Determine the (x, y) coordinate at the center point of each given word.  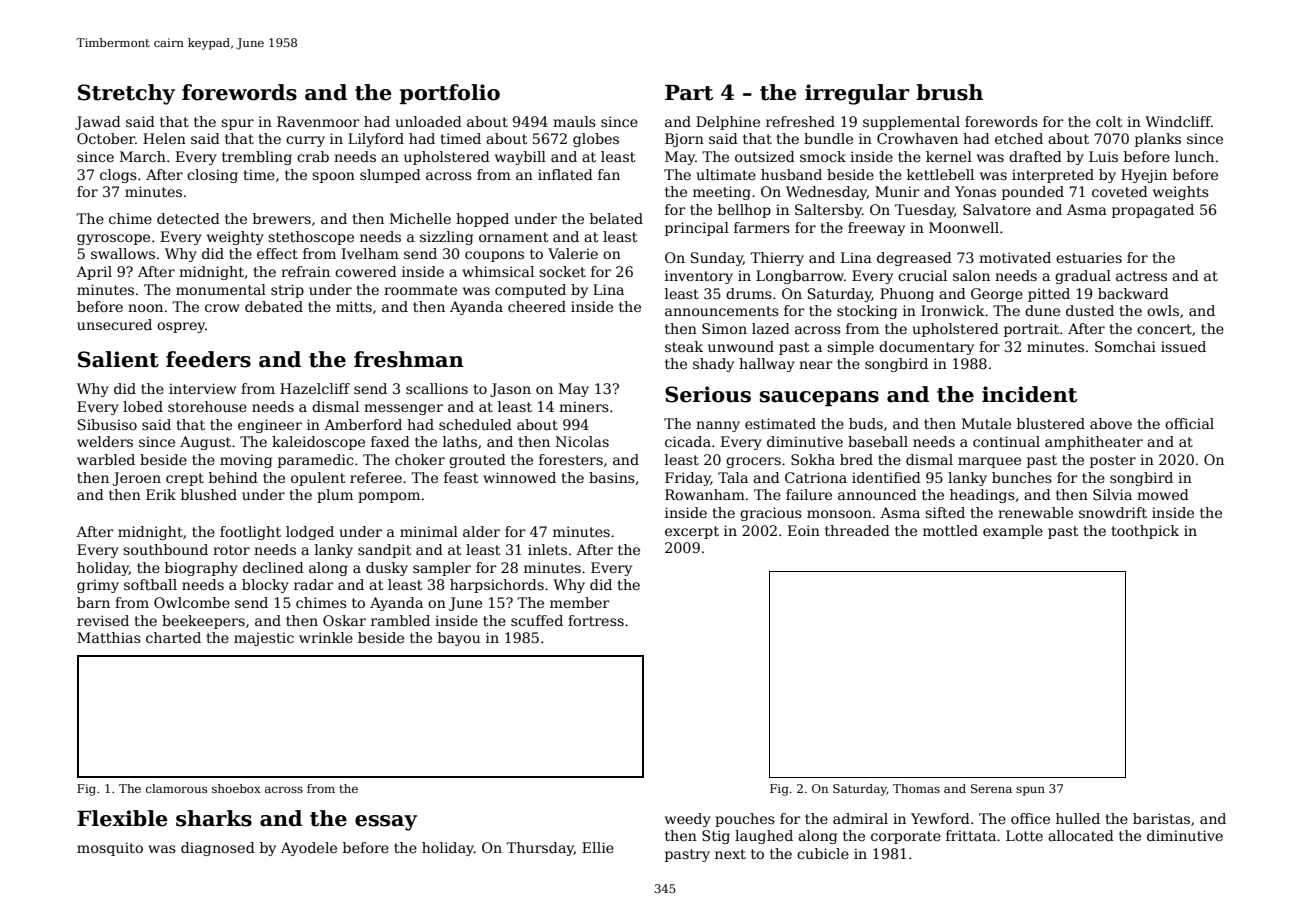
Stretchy (126, 94)
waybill (520, 158)
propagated (1153, 211)
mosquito (110, 849)
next (730, 854)
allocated (1081, 835)
